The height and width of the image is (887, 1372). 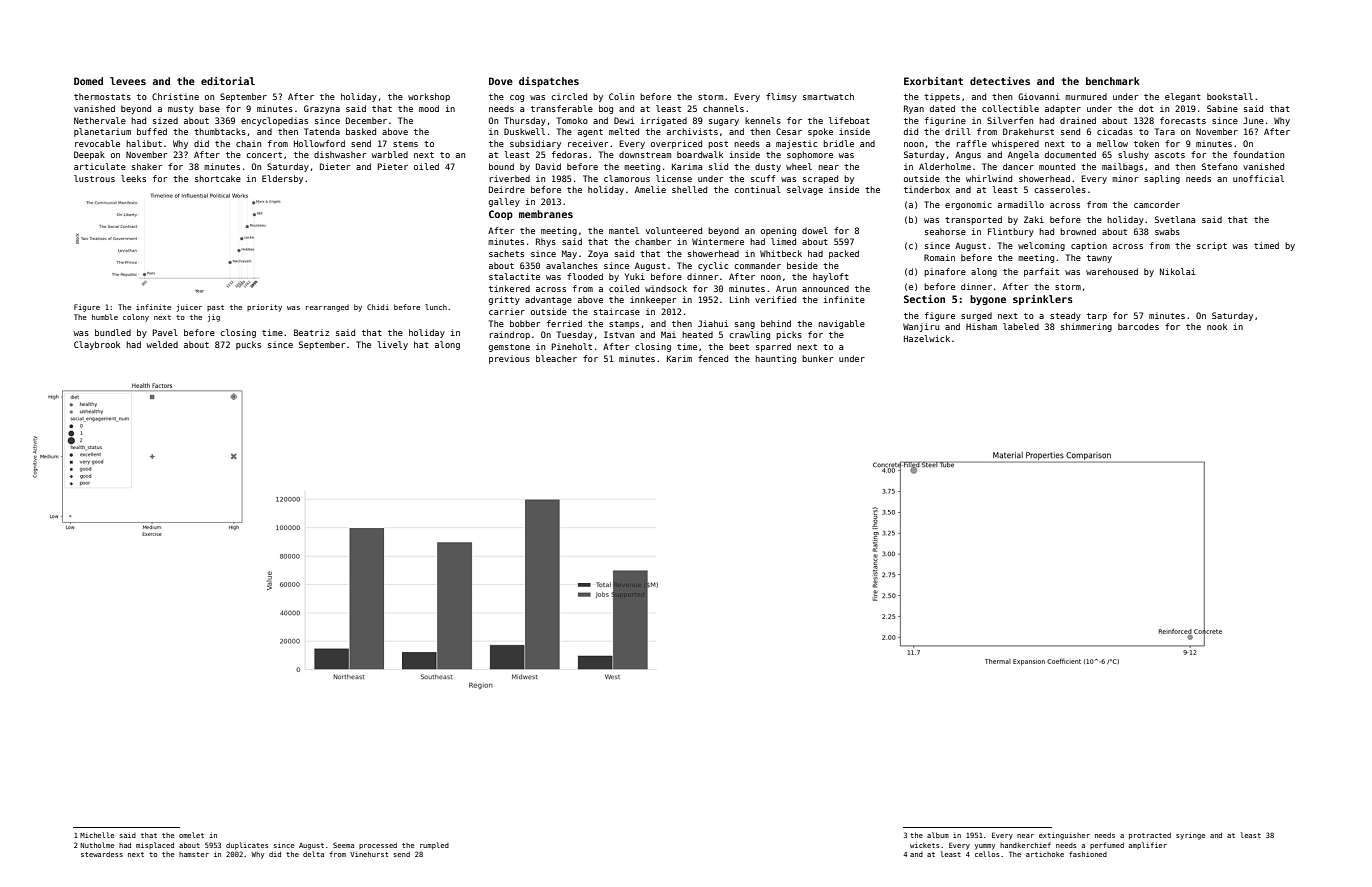 What do you see at coordinates (621, 96) in the image?
I see `Colin` at bounding box center [621, 96].
